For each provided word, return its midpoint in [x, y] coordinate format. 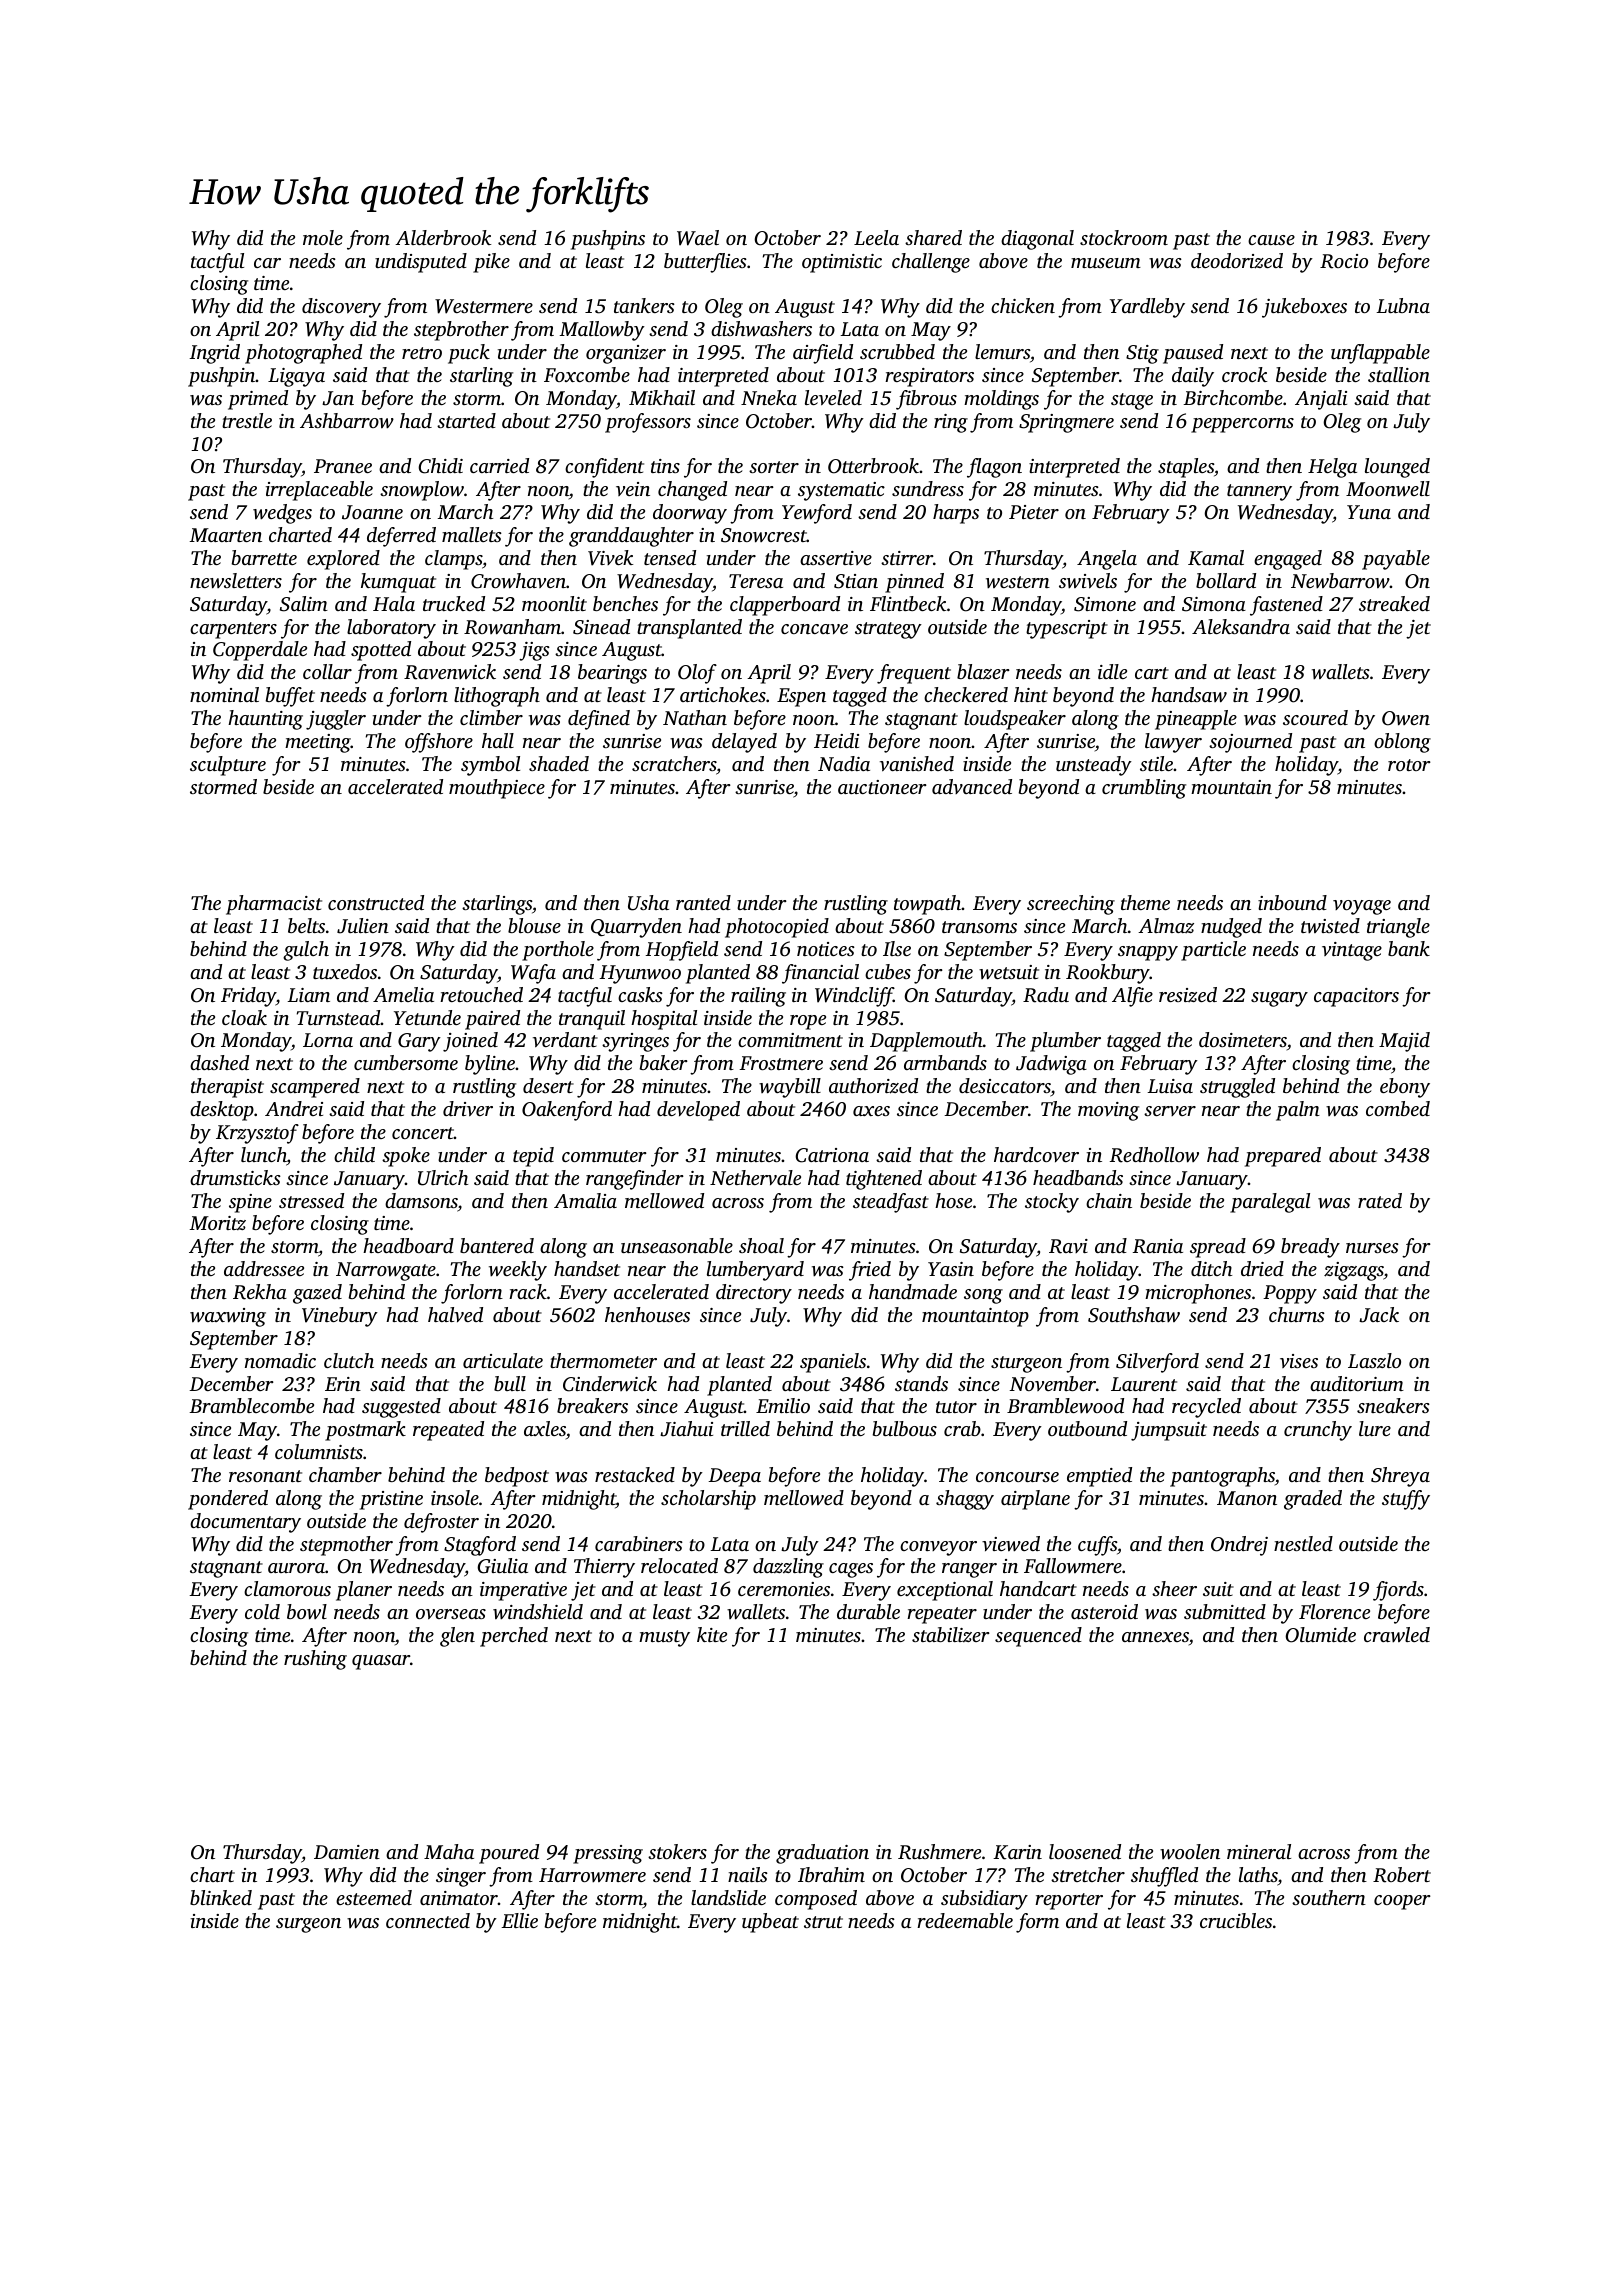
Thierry [604, 1568]
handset [587, 1268]
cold [262, 1611]
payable [1396, 560]
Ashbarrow [347, 420]
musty [664, 1638]
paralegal [1270, 1203]
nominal [224, 694]
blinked [221, 1897]
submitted [1225, 1611]
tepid [533, 1157]
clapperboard [785, 606]
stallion [1399, 374]
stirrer [907, 558]
